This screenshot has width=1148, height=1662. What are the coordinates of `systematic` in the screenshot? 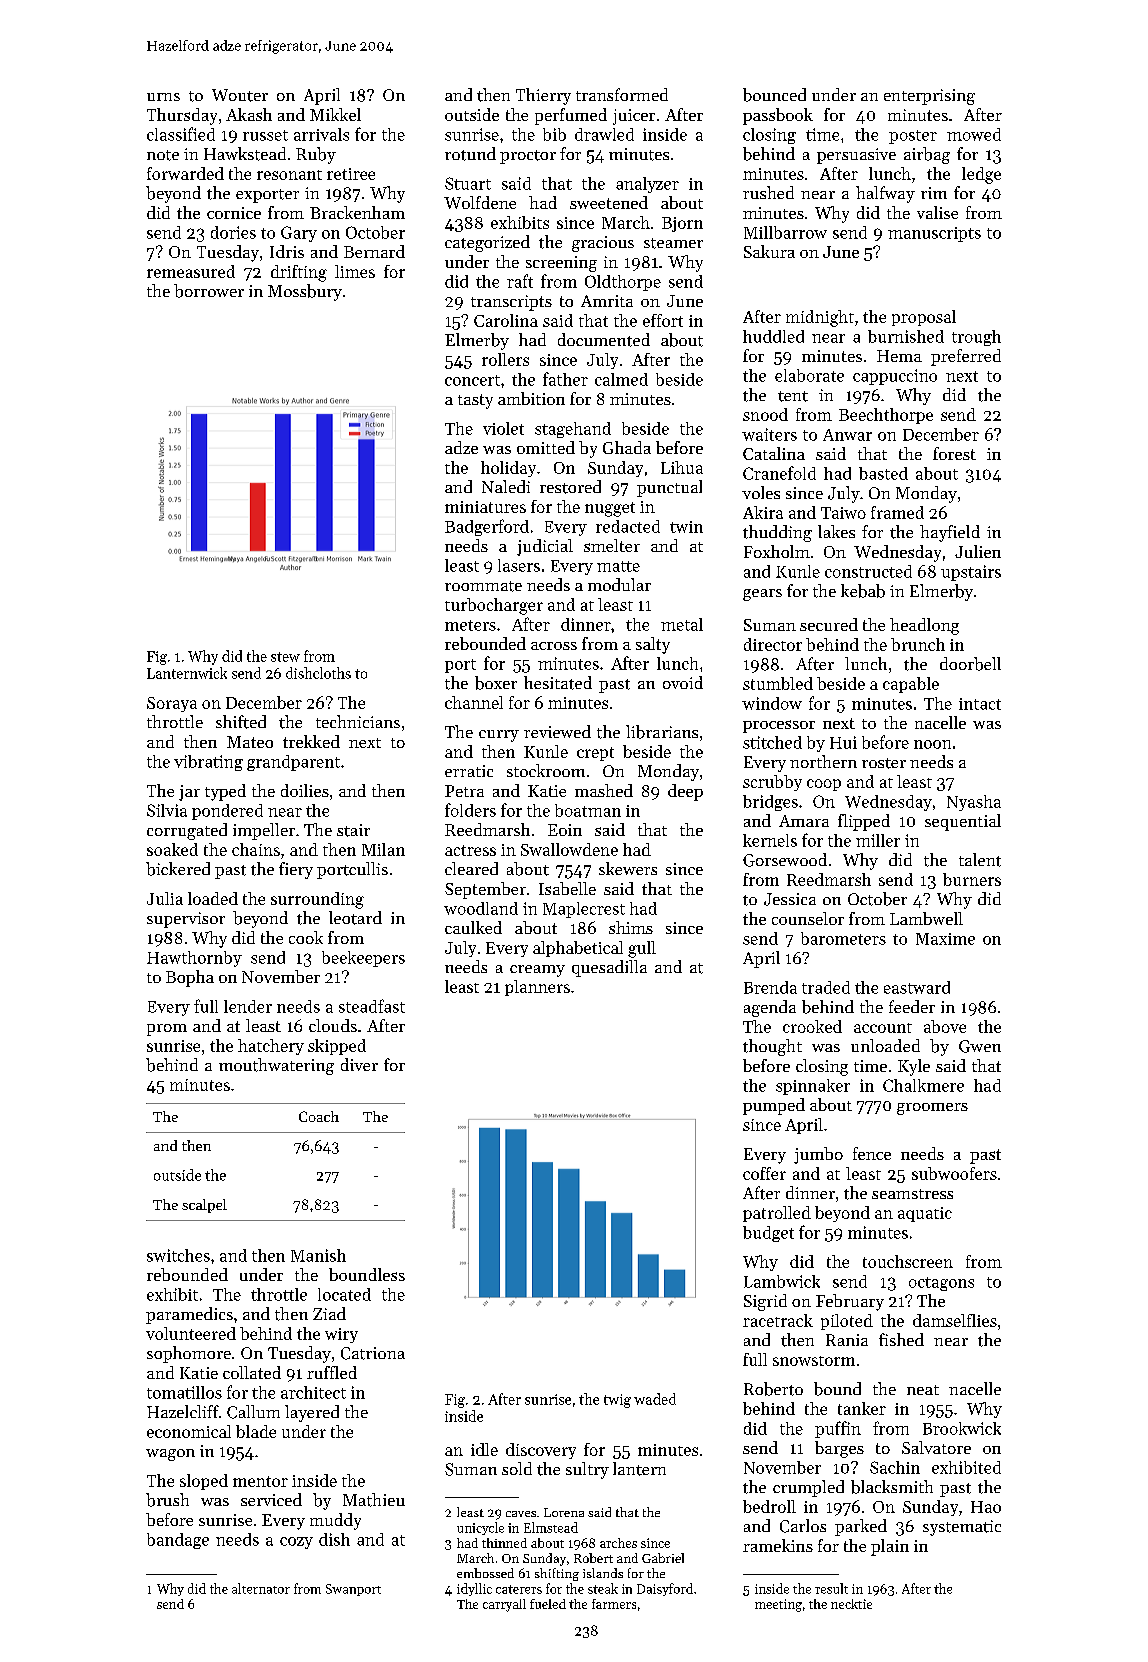 It's located at (962, 1528).
